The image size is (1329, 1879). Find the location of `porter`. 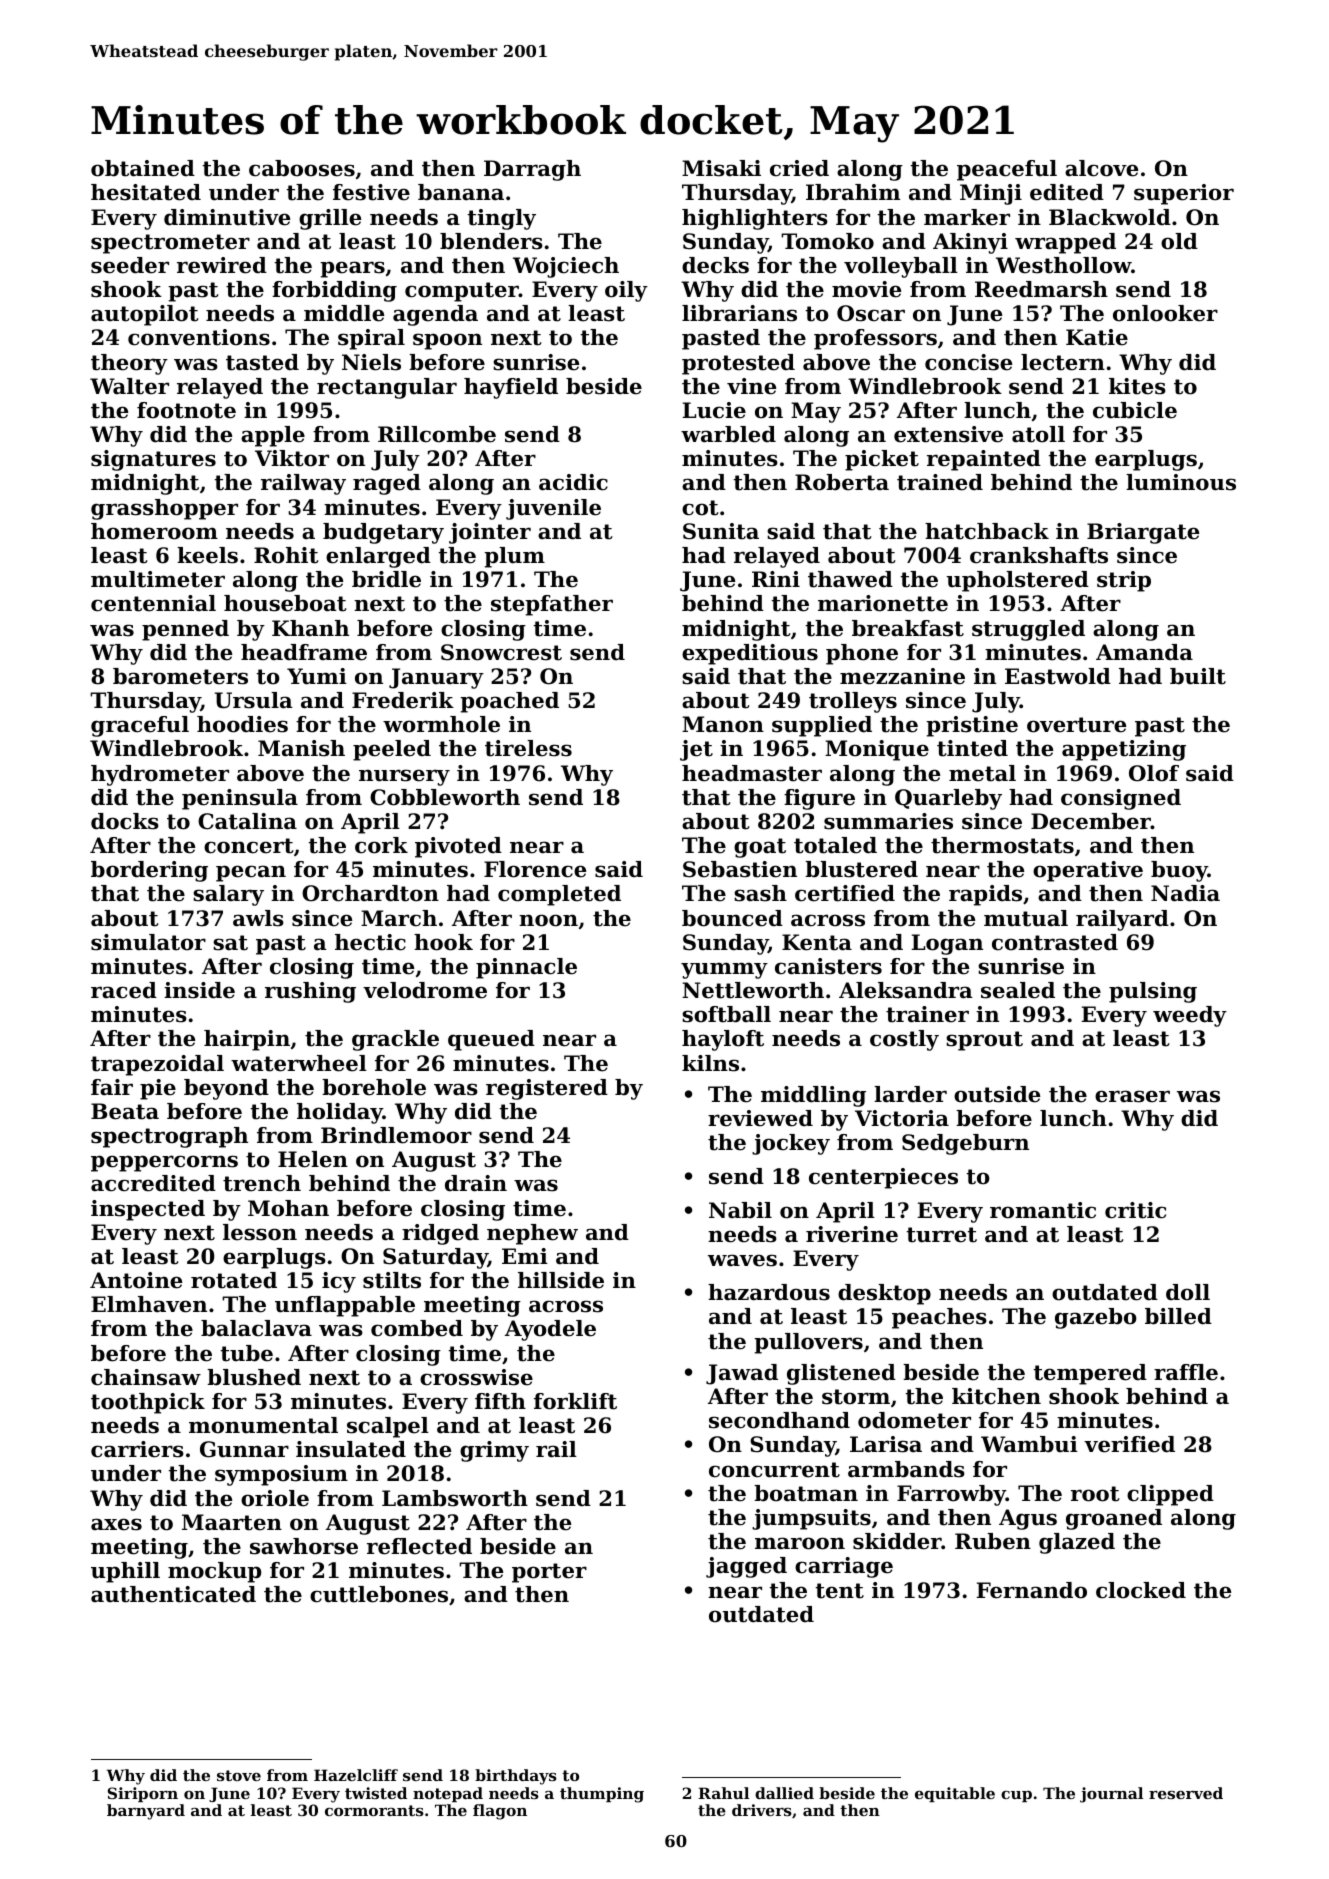

porter is located at coordinates (549, 1573).
